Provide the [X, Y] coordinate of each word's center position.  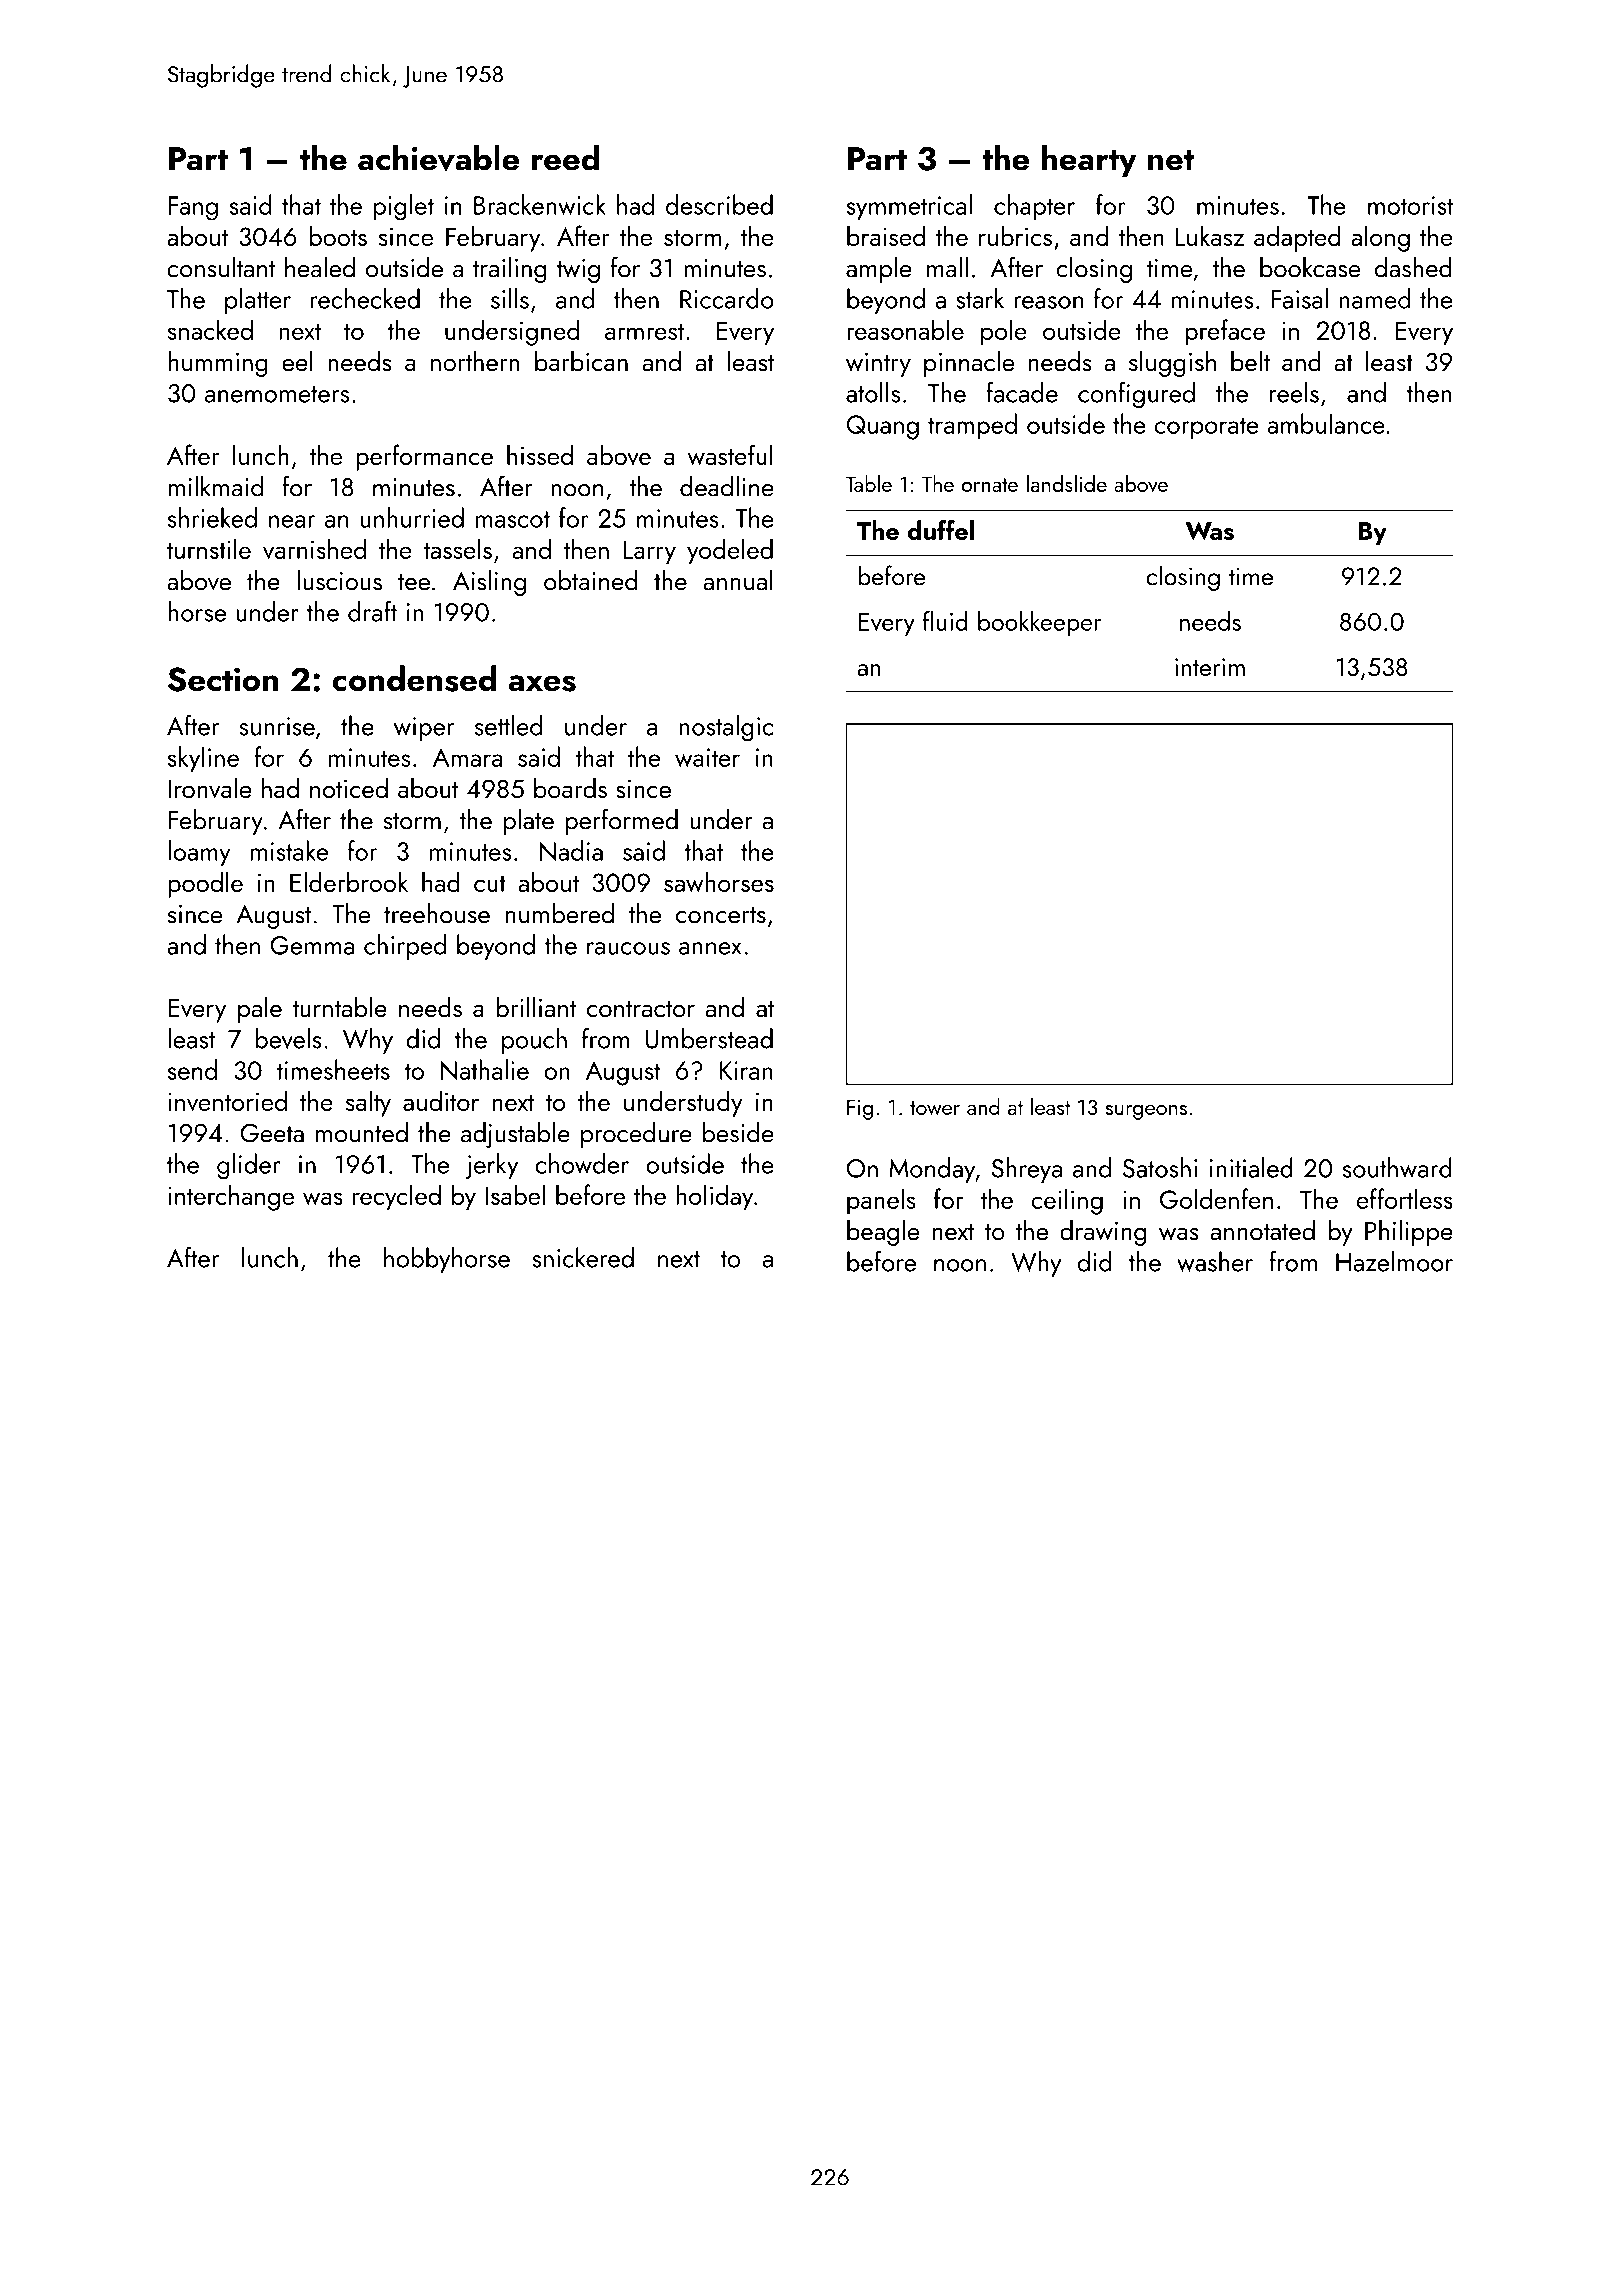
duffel [941, 530]
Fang [193, 208]
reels [1294, 392]
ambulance [1326, 423]
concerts [721, 915]
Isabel [515, 1194]
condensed [414, 678]
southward [1397, 1167]
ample [879, 270]
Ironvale [210, 788]
